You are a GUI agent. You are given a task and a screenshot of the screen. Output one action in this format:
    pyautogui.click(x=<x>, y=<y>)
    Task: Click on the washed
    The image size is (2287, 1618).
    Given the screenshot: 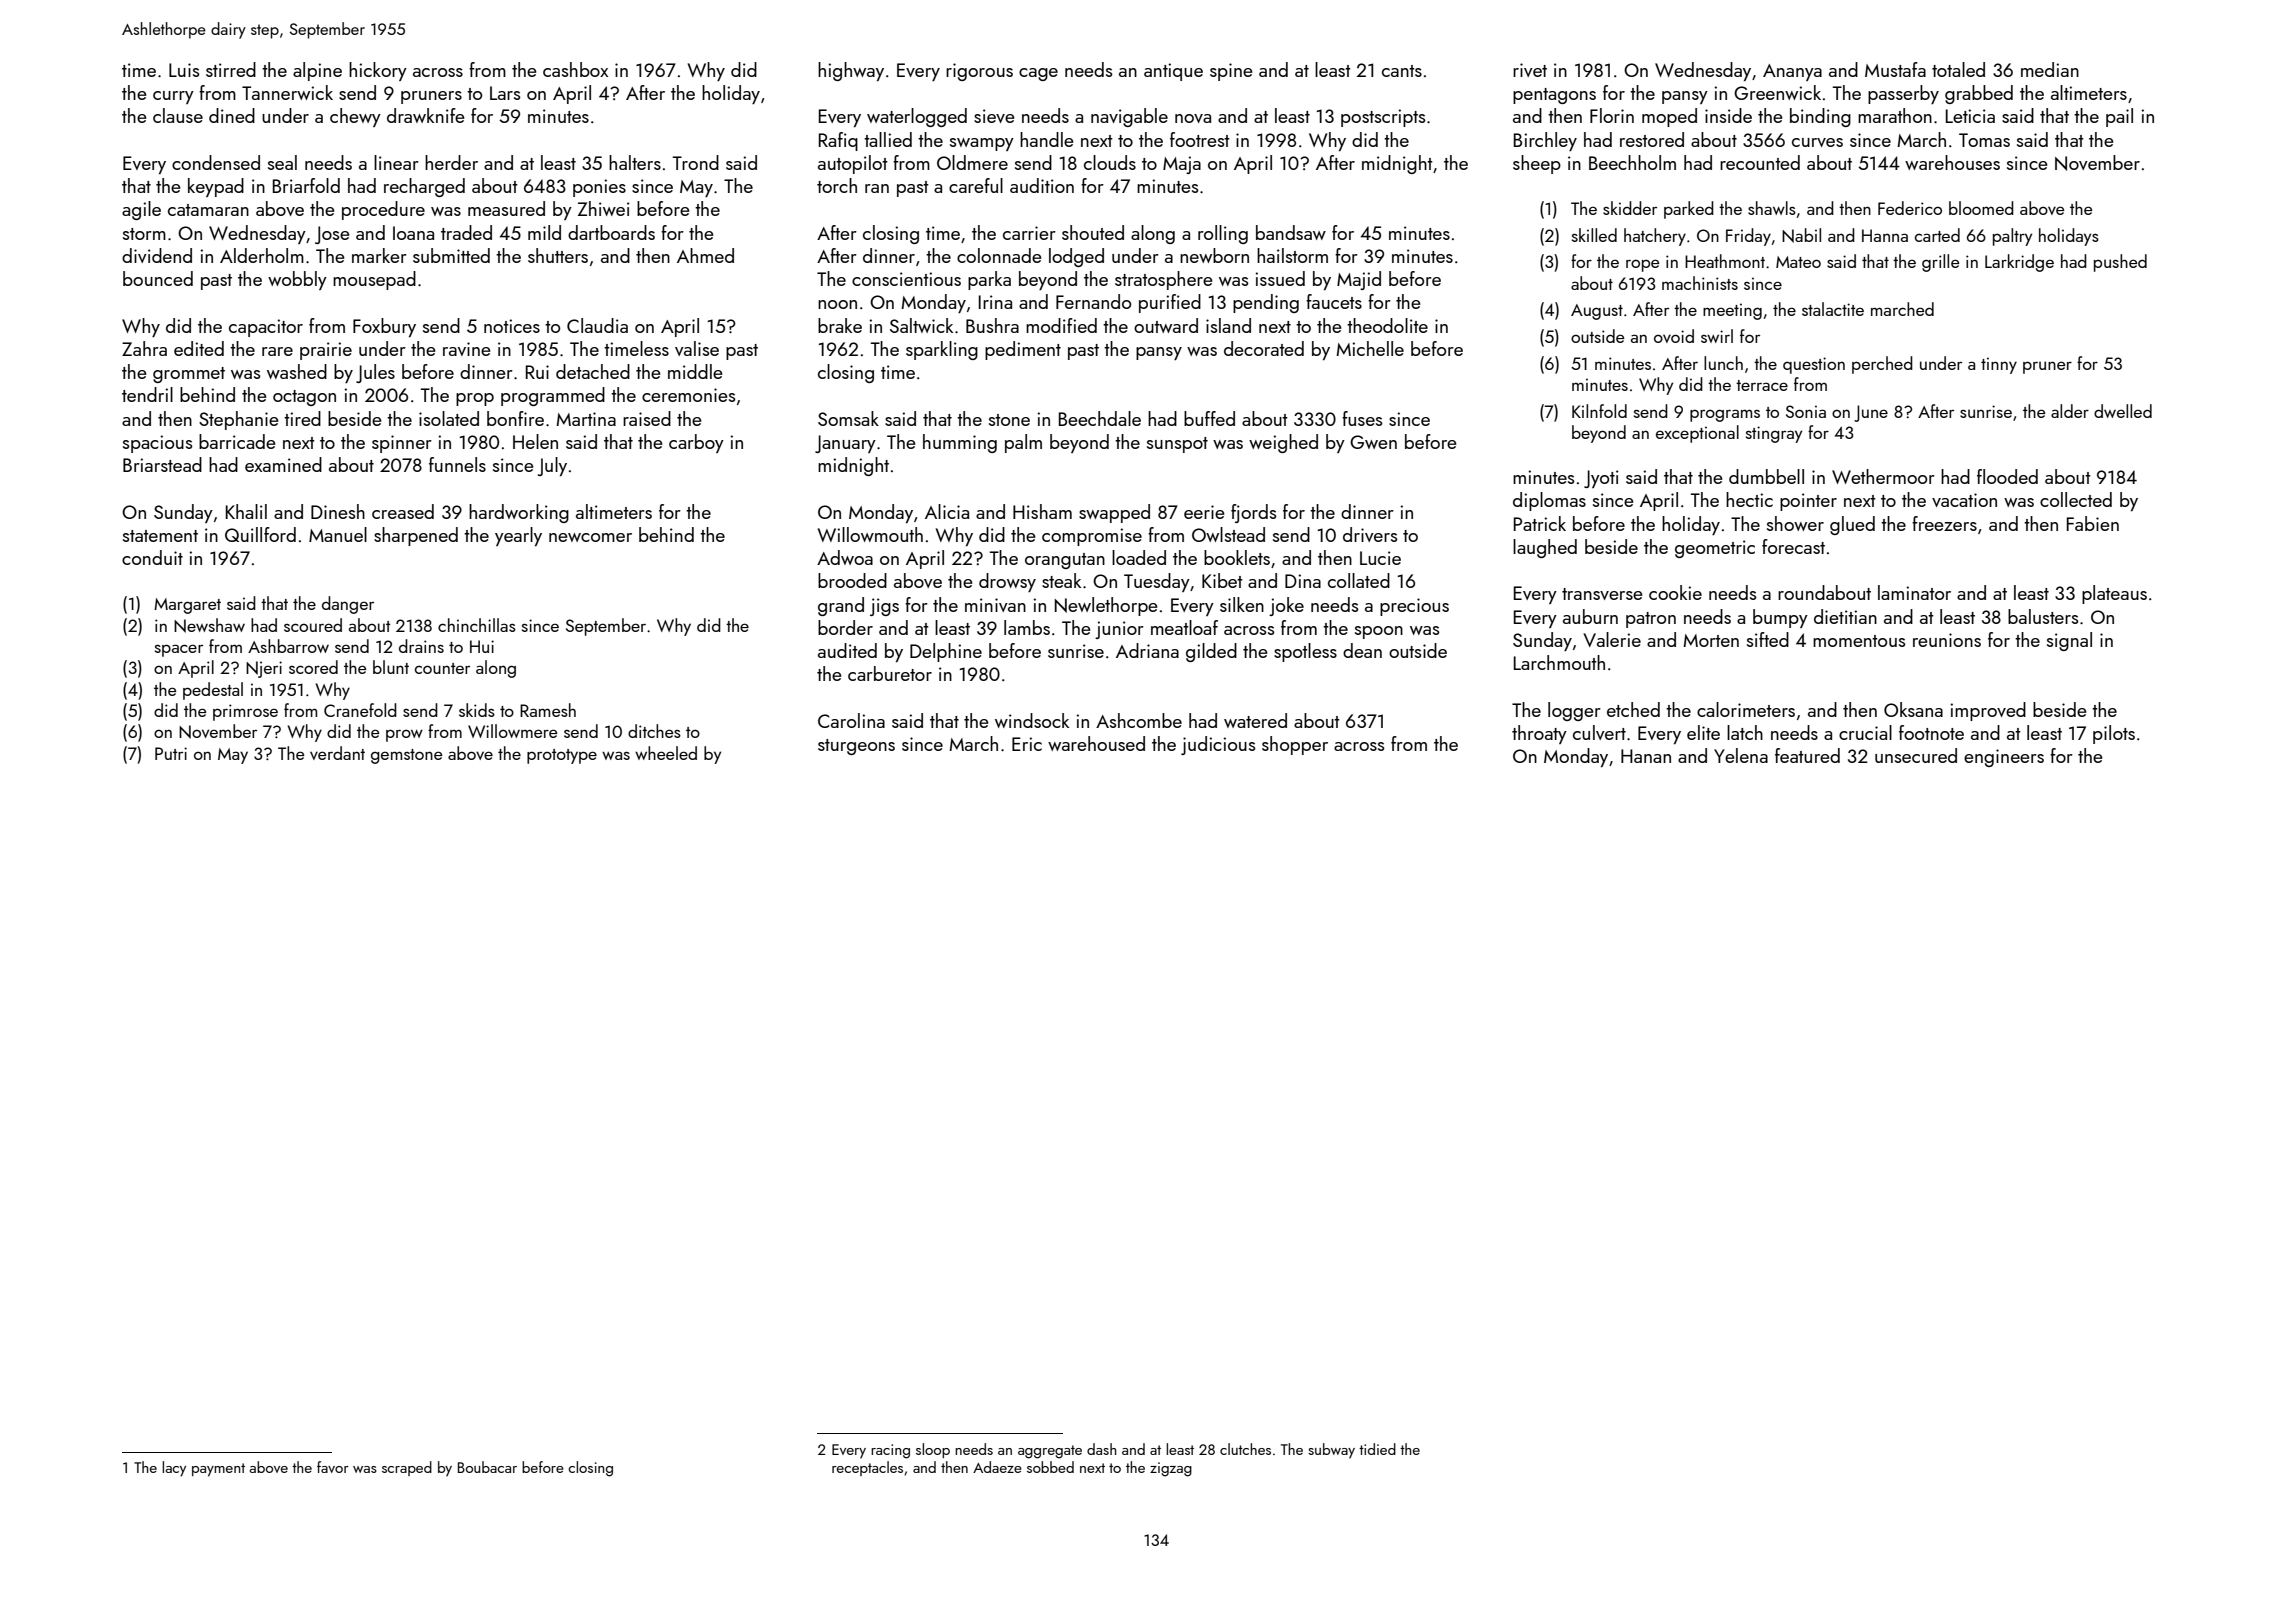 What is the action you would take?
    pyautogui.click(x=297, y=371)
